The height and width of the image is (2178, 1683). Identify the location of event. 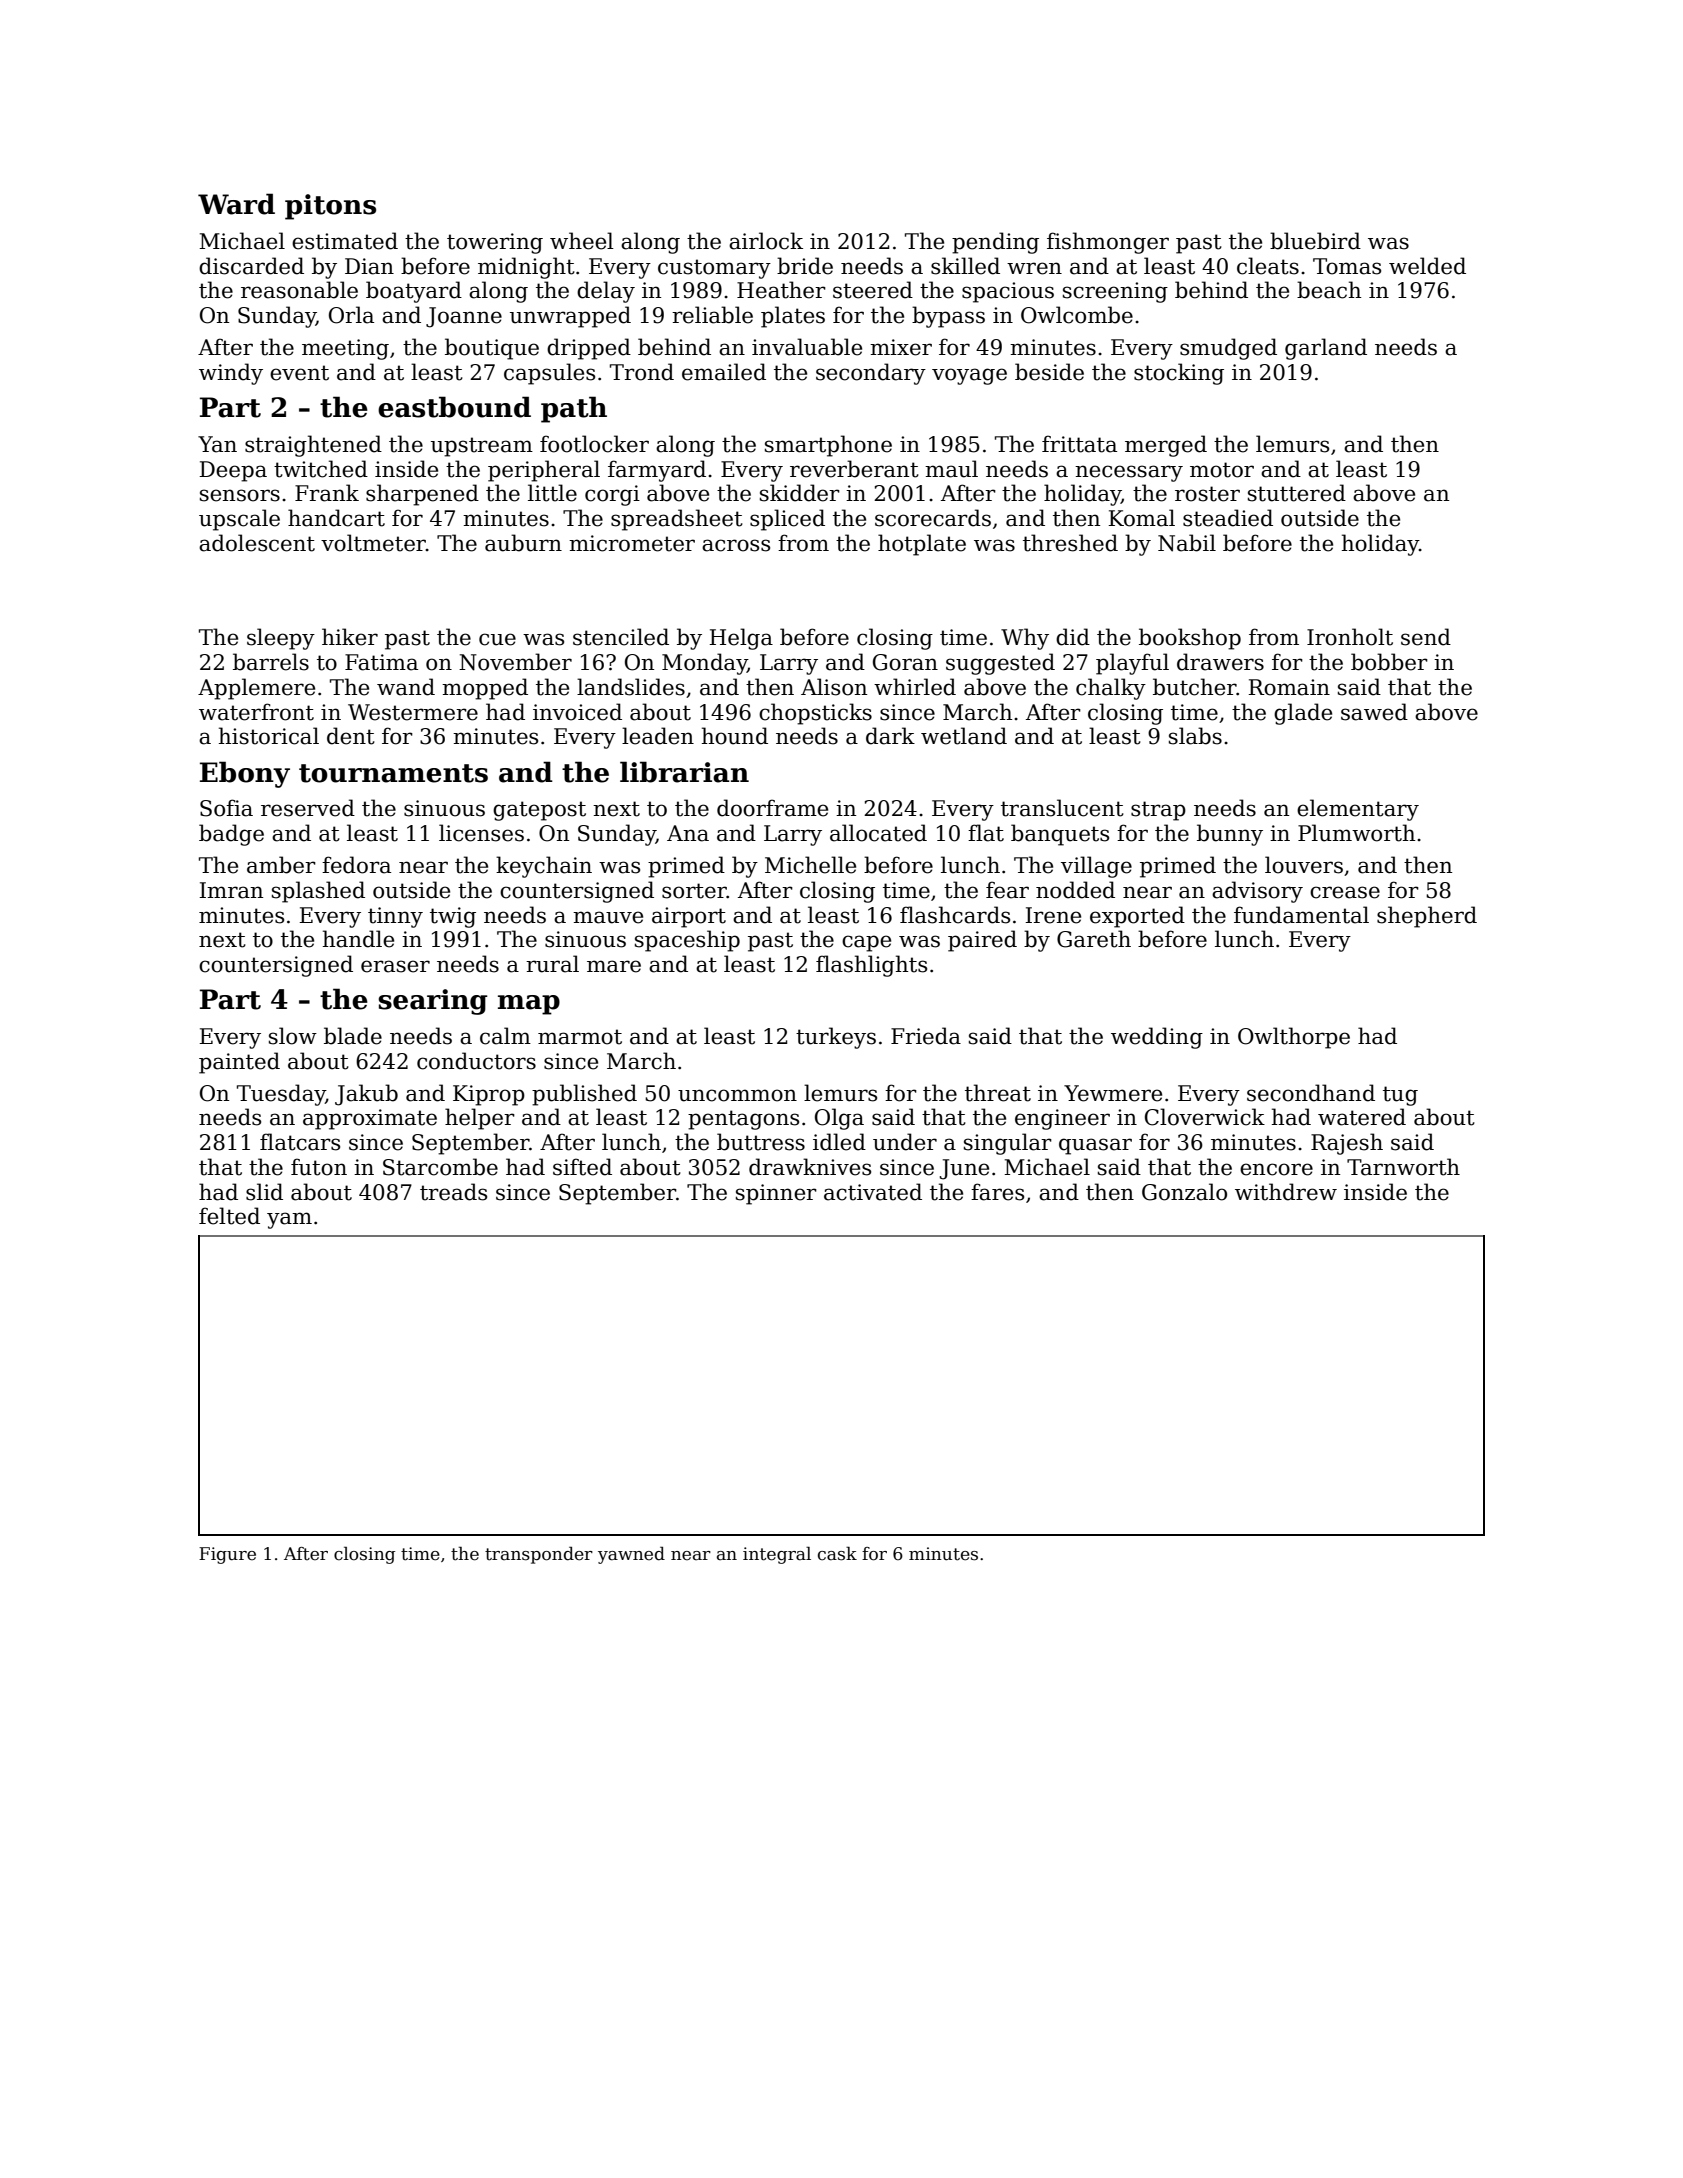
(299, 373).
